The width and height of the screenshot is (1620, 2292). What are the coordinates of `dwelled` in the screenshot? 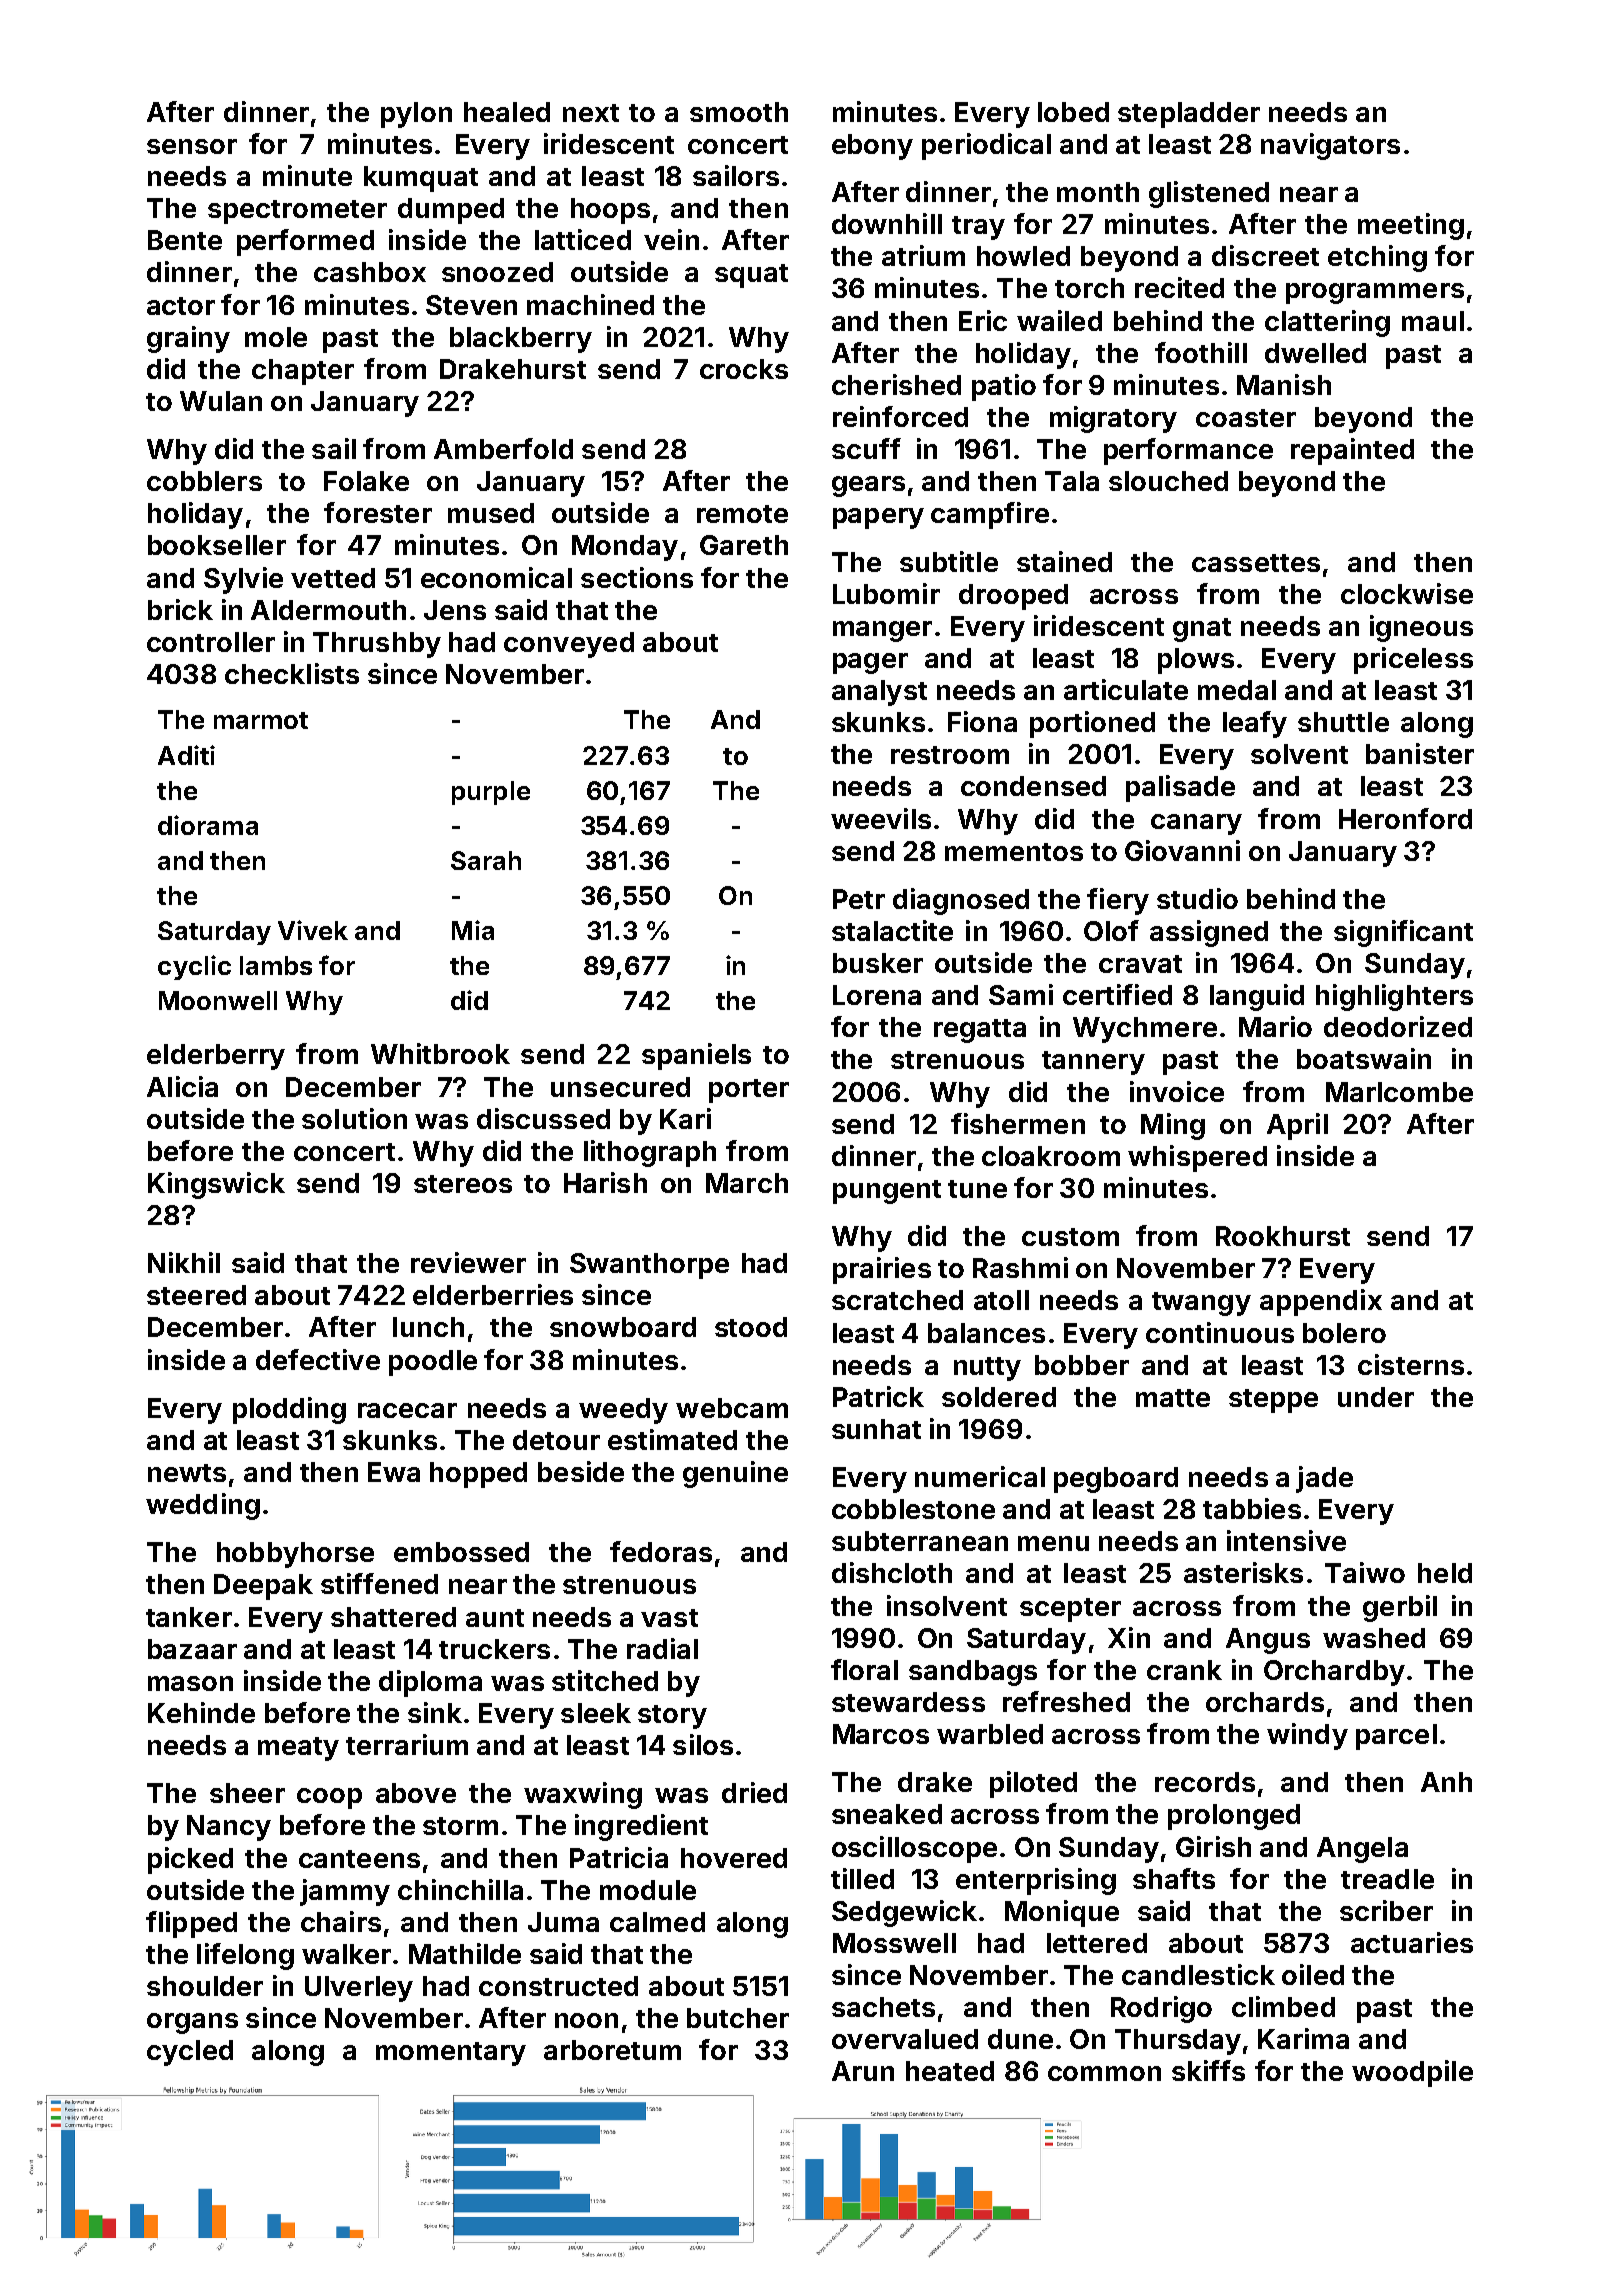 It's located at (1315, 353).
